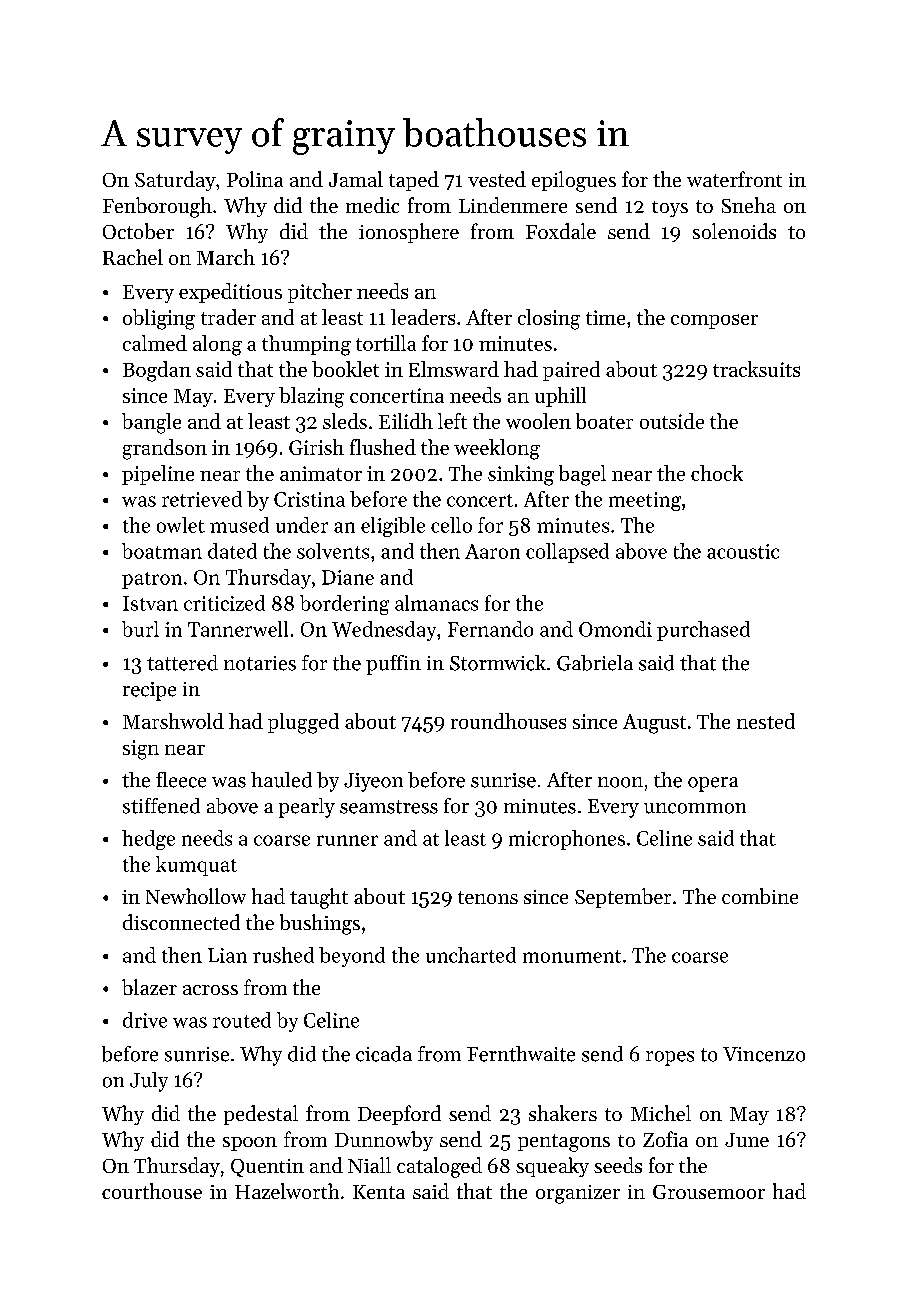  I want to click on waterfront, so click(734, 179).
